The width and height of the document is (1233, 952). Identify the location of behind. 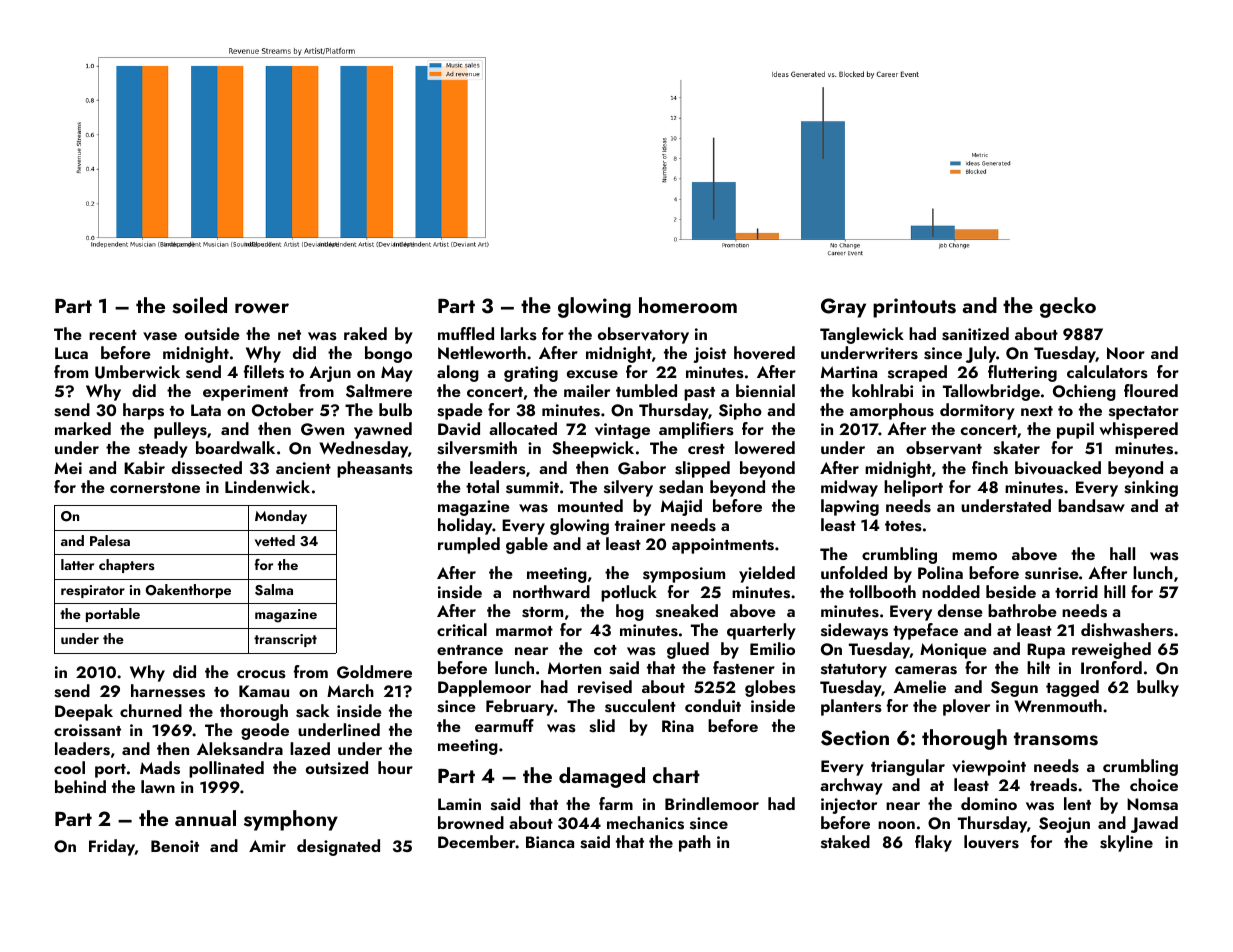
(80, 786).
